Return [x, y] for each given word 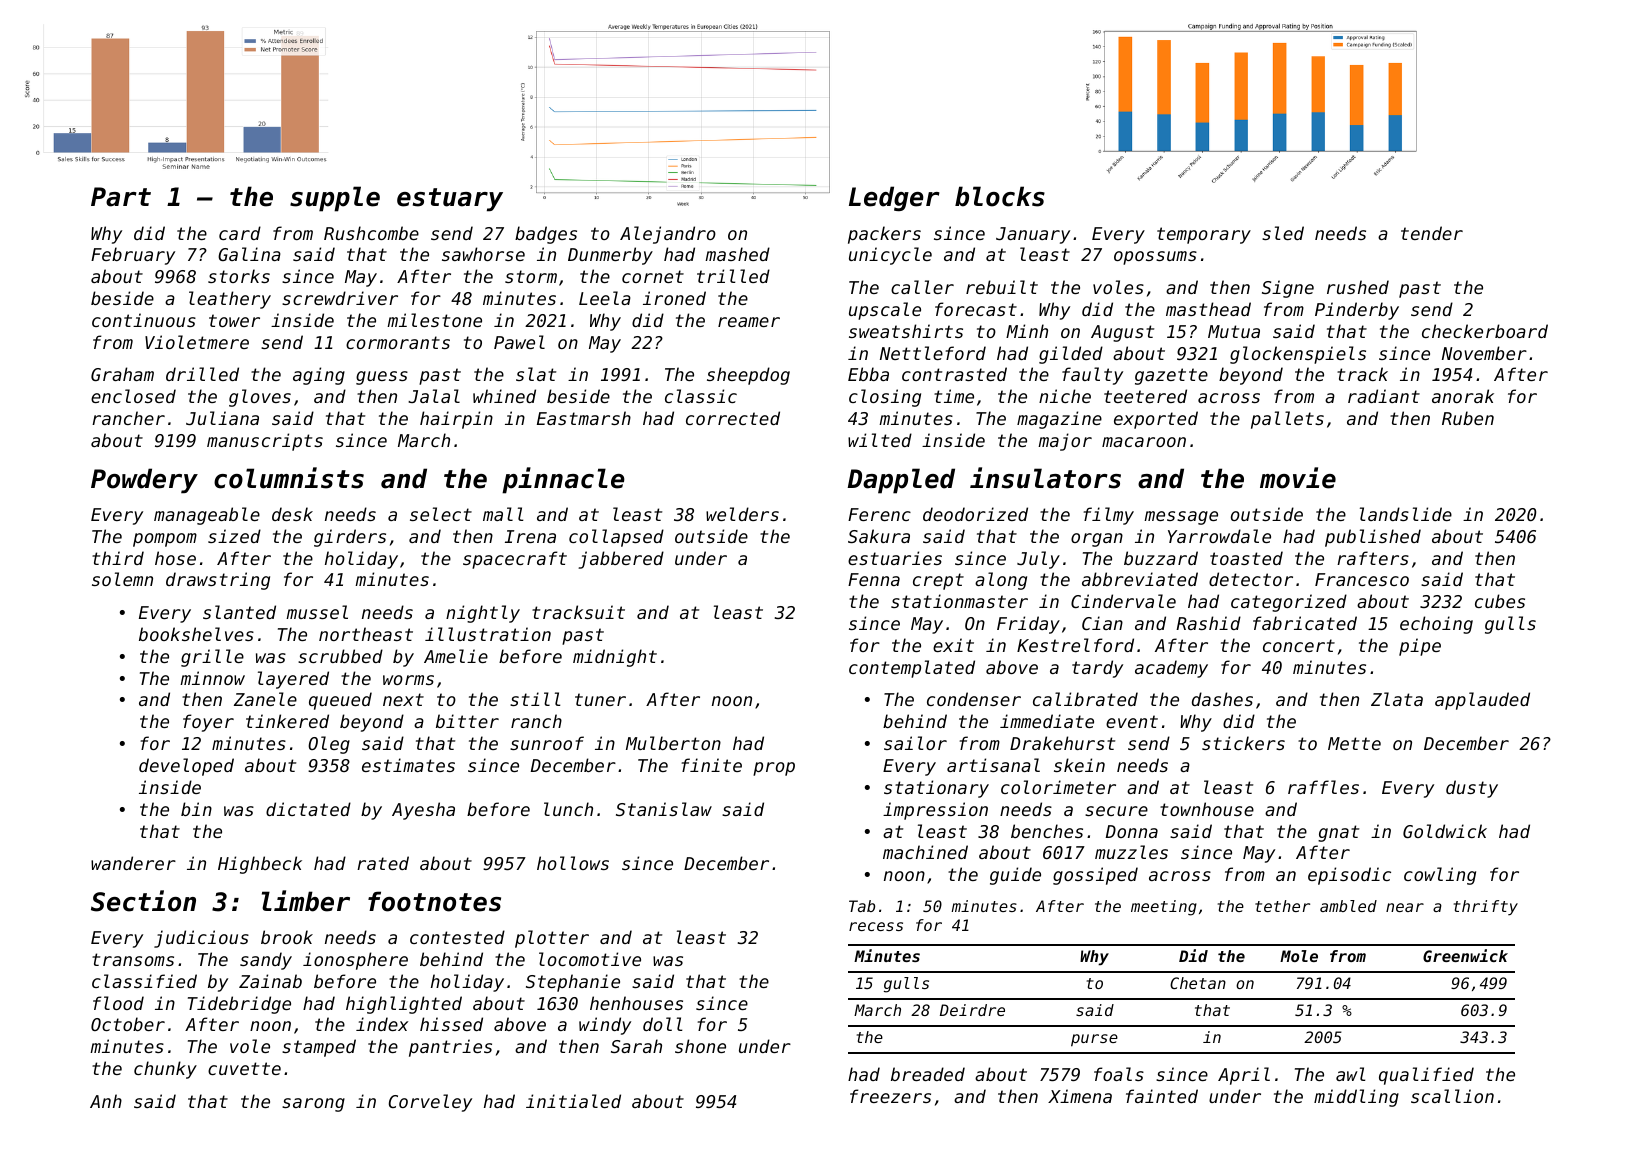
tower [234, 320]
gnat [1338, 833]
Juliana [222, 418]
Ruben [1468, 418]
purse [1094, 1040]
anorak [1463, 396]
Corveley [430, 1103]
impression [935, 811]
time [954, 396]
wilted [880, 440]
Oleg [329, 745]
